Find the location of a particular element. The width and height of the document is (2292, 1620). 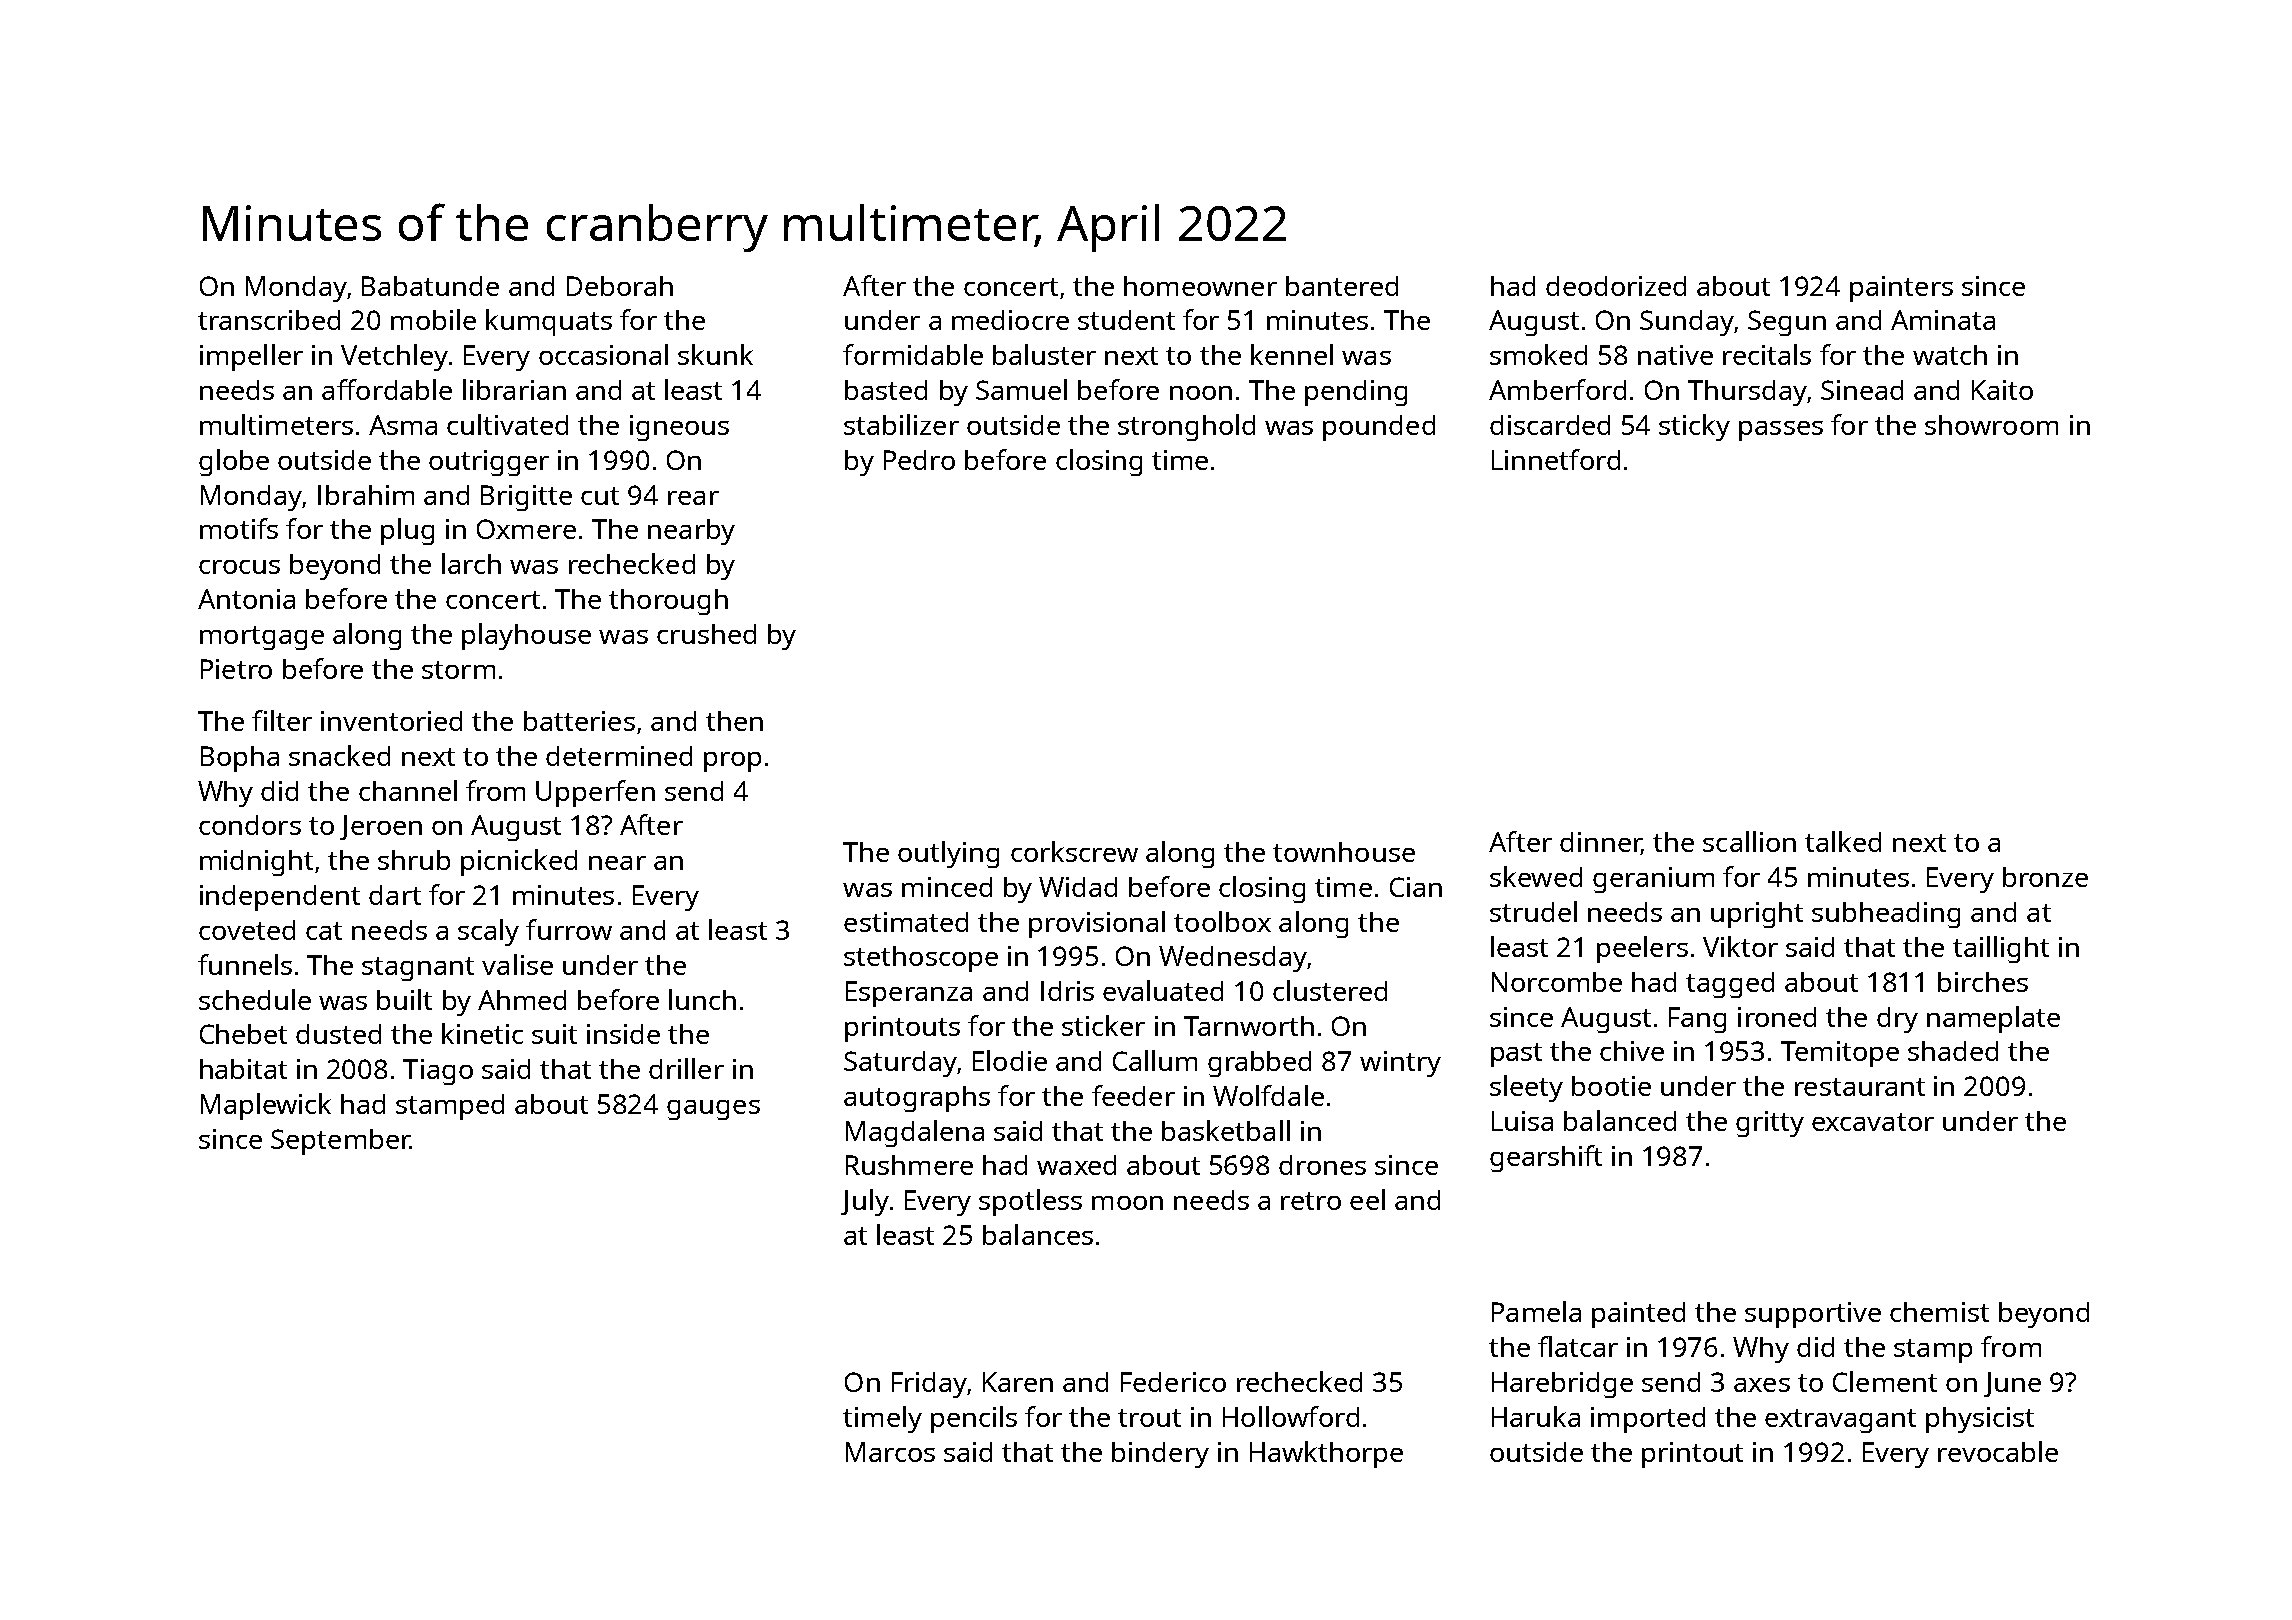

painters is located at coordinates (1901, 289).
